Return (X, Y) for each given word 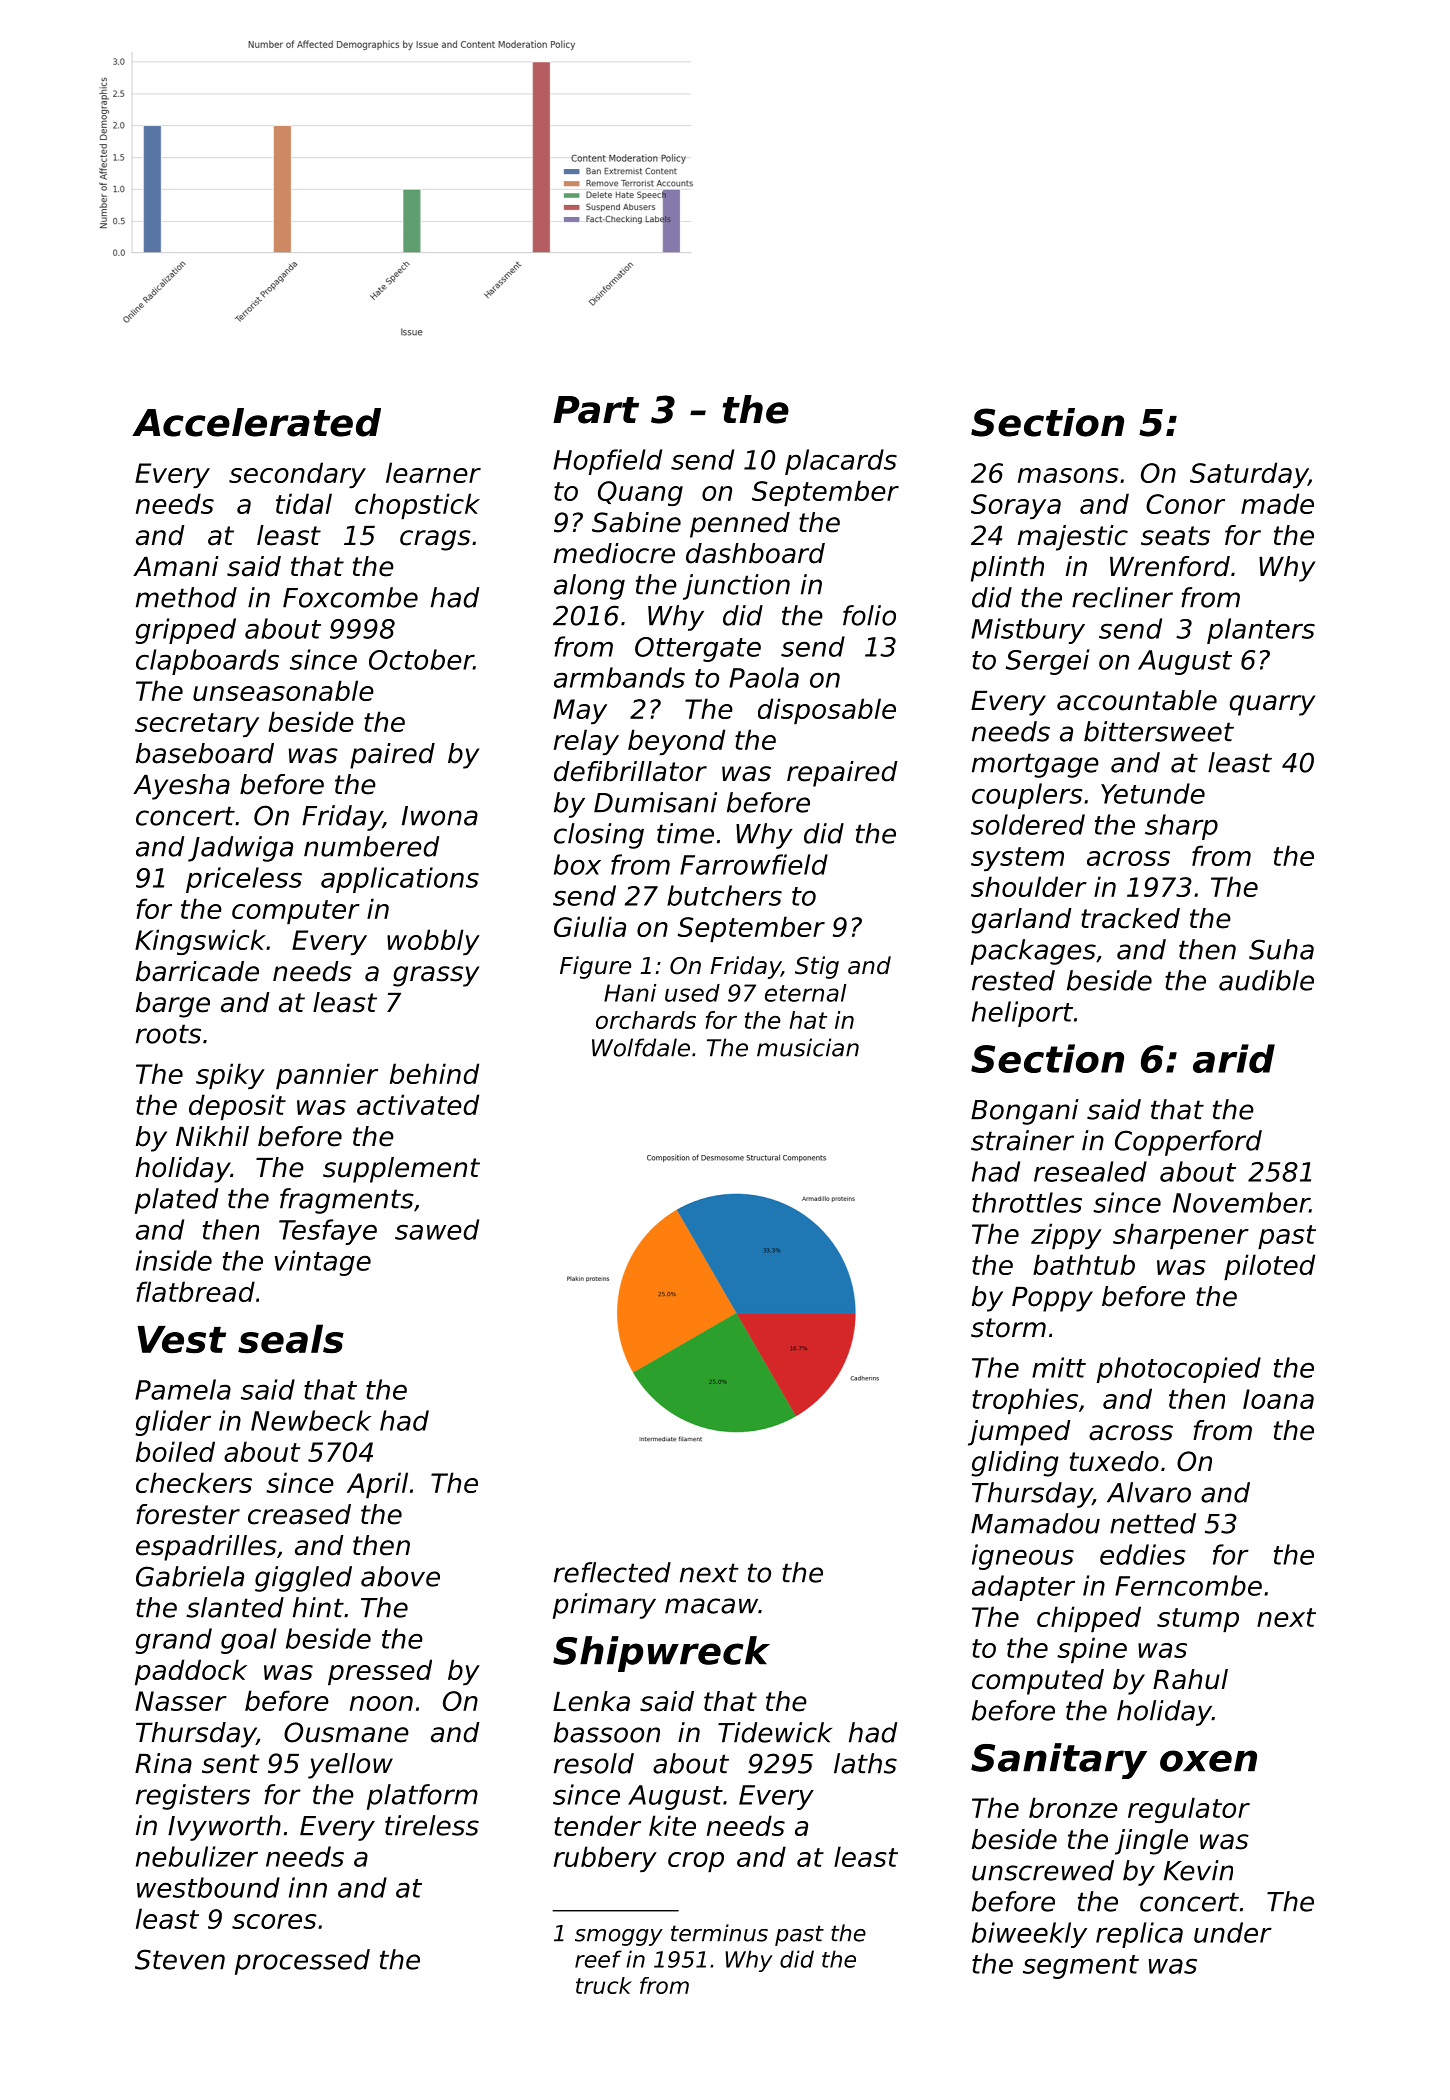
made (1277, 503)
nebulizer (197, 1856)
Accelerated (256, 422)
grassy (436, 976)
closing (599, 836)
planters (1261, 631)
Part (596, 410)
